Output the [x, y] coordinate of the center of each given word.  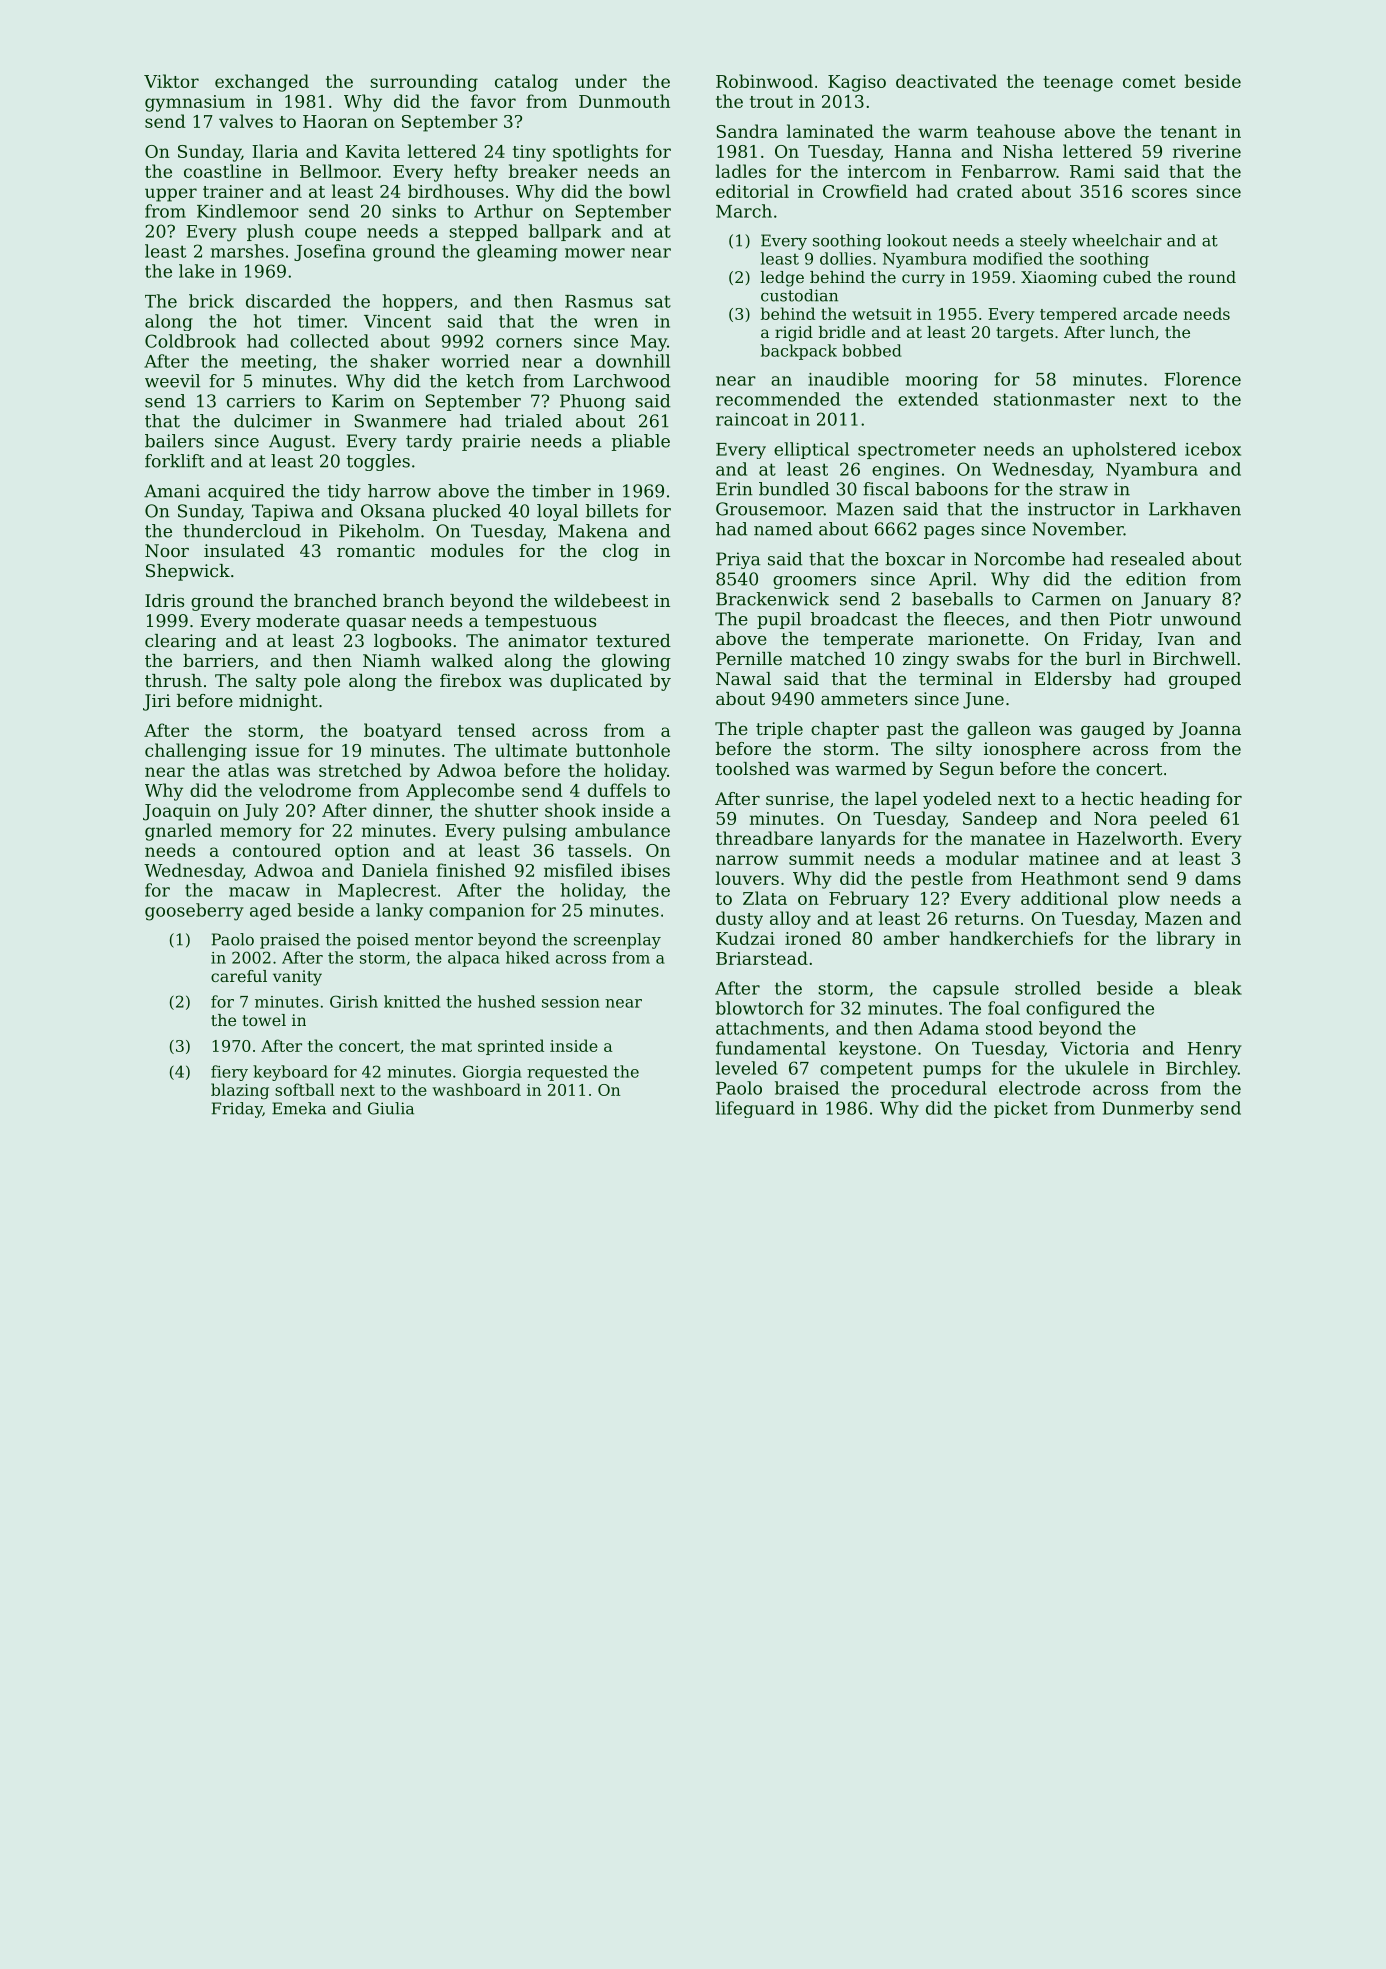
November [1078, 529]
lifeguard [755, 1109]
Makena [593, 531]
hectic [1107, 798]
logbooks [412, 642]
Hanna [923, 151]
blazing [240, 1091]
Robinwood [764, 81]
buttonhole [623, 750]
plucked [467, 512]
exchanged [262, 83]
